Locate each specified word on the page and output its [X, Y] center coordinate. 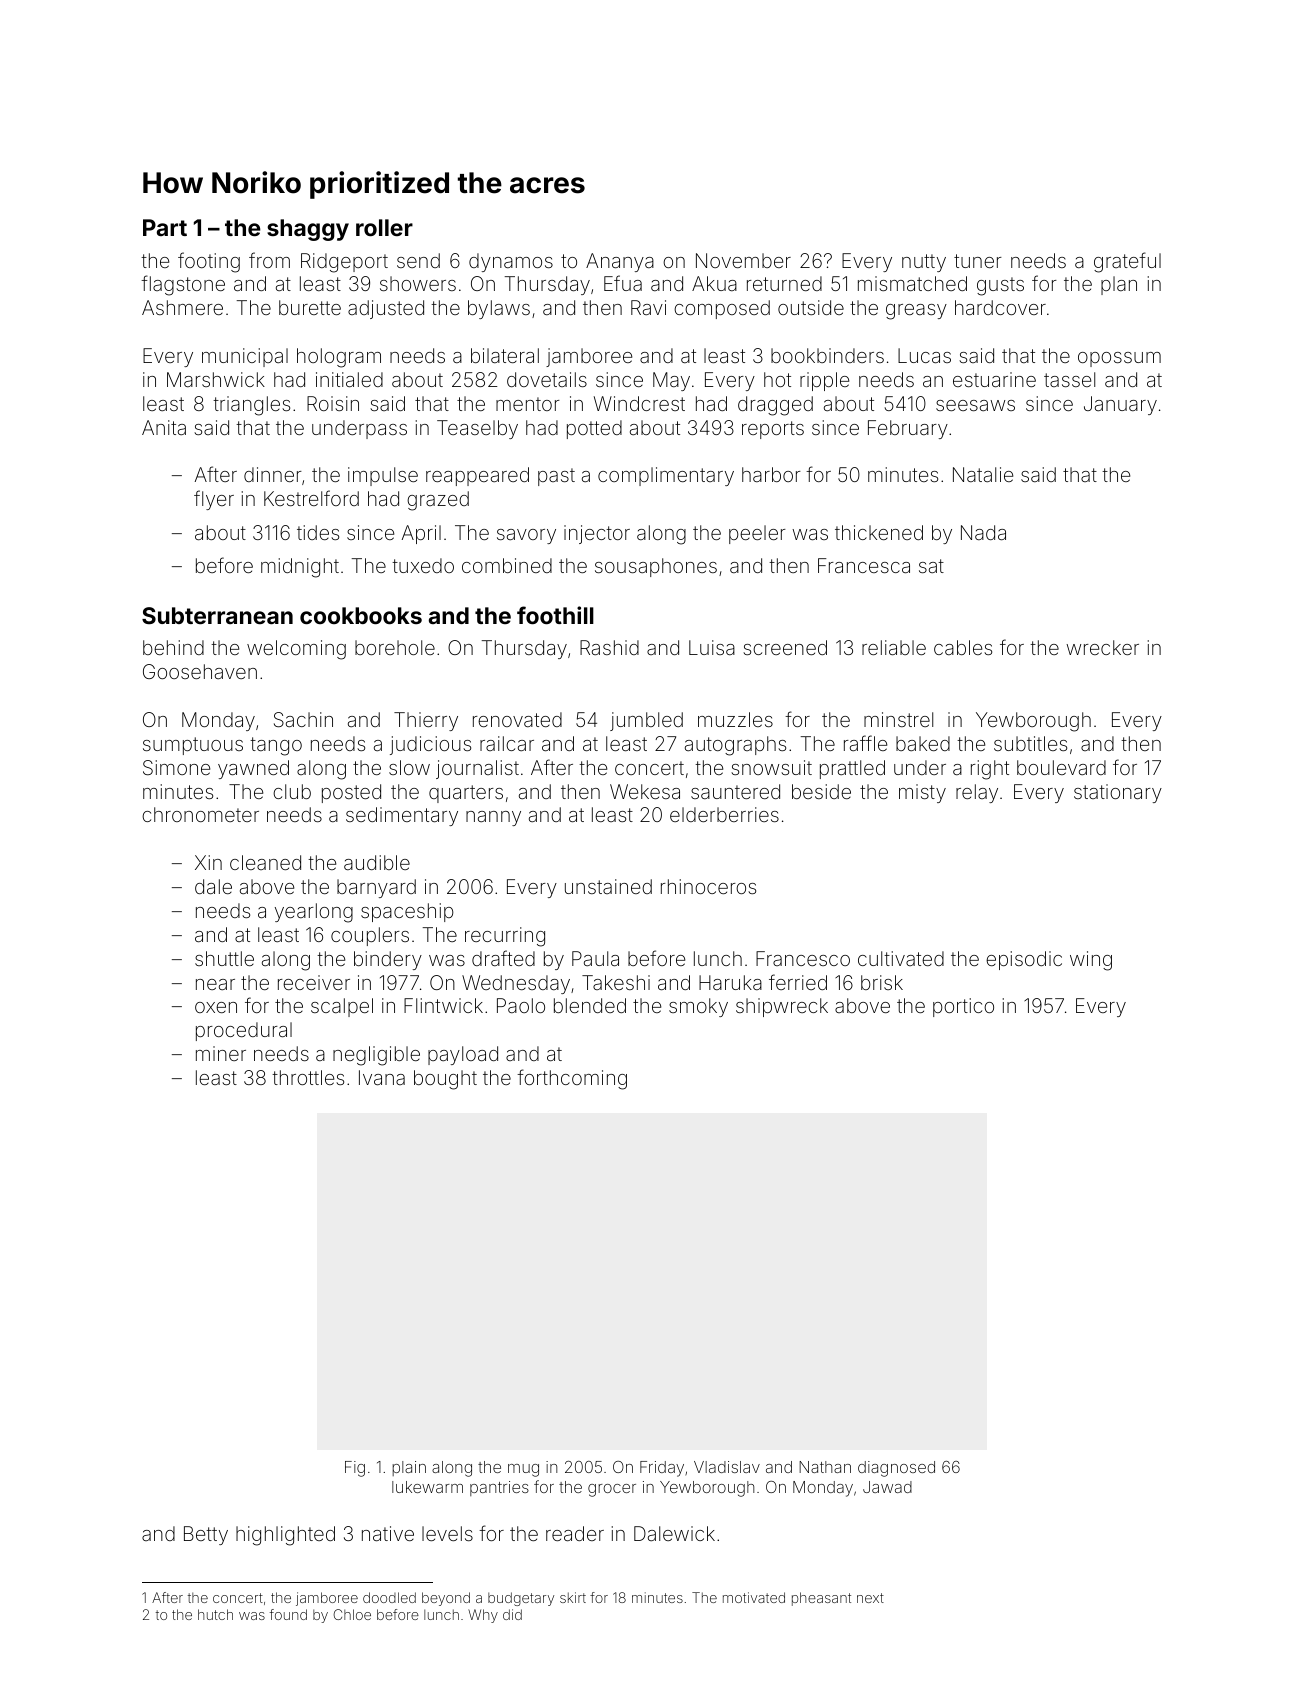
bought [445, 1080]
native [388, 1533]
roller [384, 227]
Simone [176, 767]
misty [922, 793]
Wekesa [645, 791]
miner [221, 1053]
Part [165, 227]
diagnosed [896, 1469]
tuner [978, 261]
